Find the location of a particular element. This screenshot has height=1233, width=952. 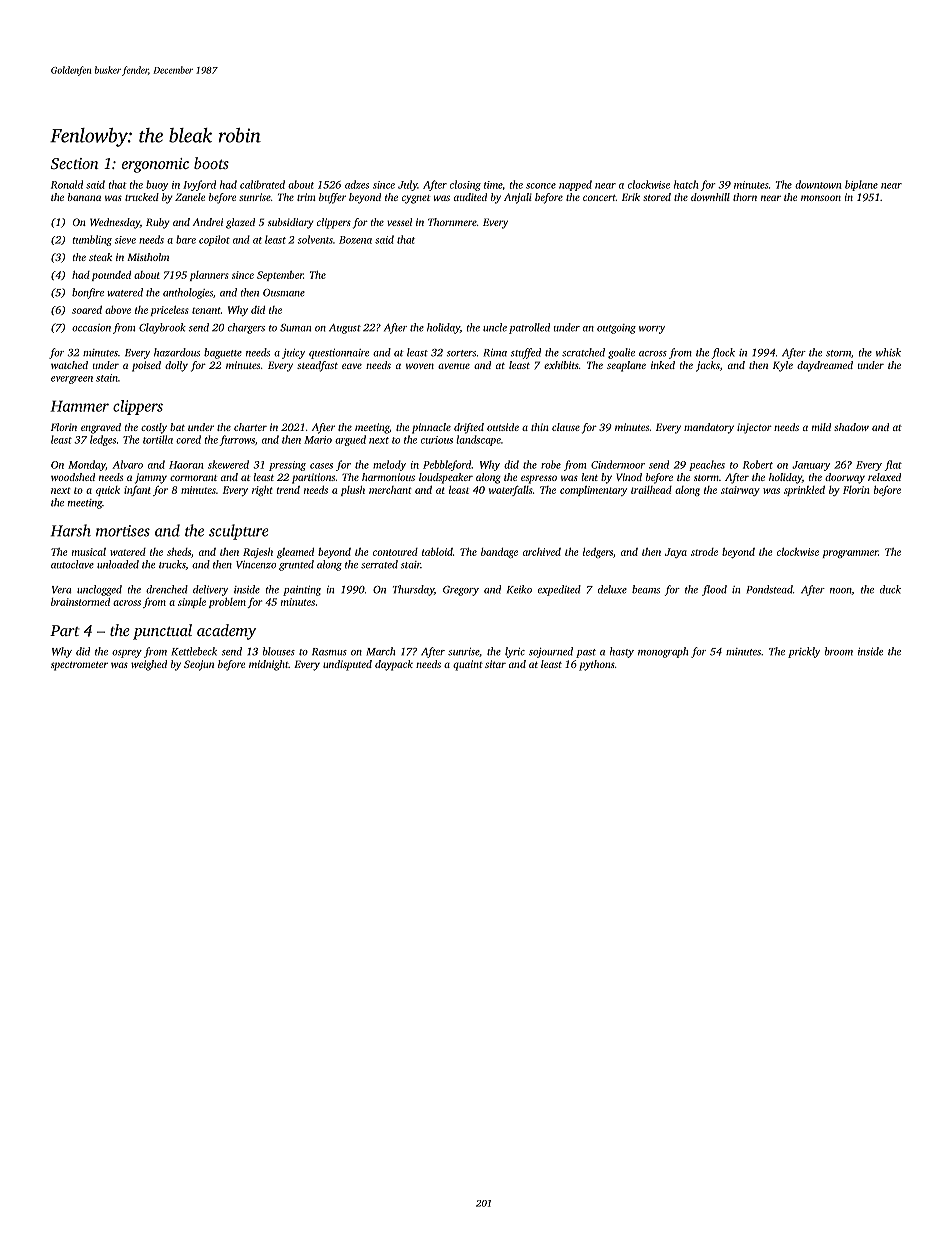

spectrometer is located at coordinates (79, 666).
